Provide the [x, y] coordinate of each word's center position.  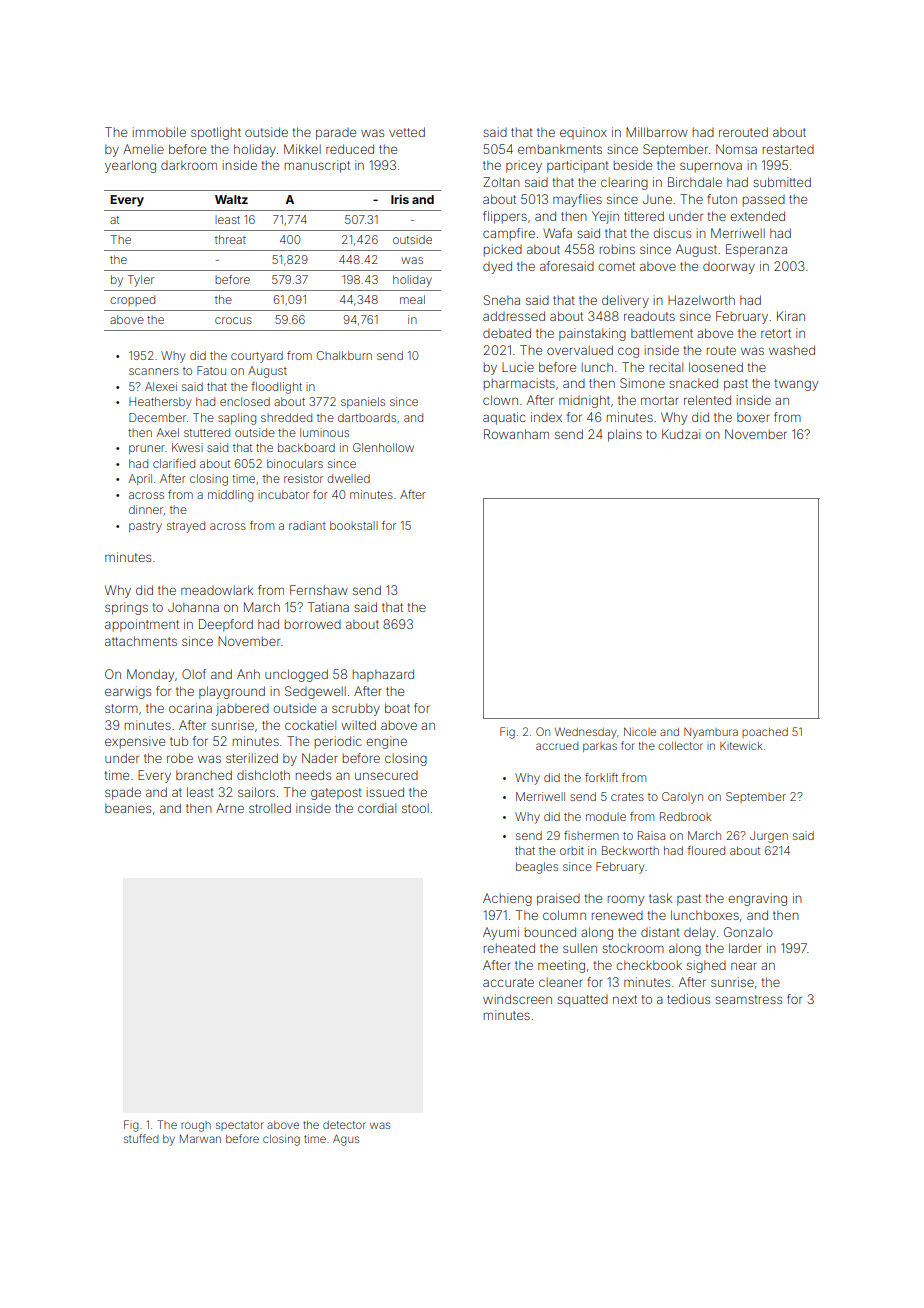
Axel [168, 432]
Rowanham [516, 434]
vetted [407, 132]
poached [765, 733]
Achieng [507, 899]
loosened [716, 367]
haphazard [383, 675]
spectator [240, 1126]
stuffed [141, 1138]
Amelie [143, 149]
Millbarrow [657, 132]
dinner [146, 510]
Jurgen [769, 837]
